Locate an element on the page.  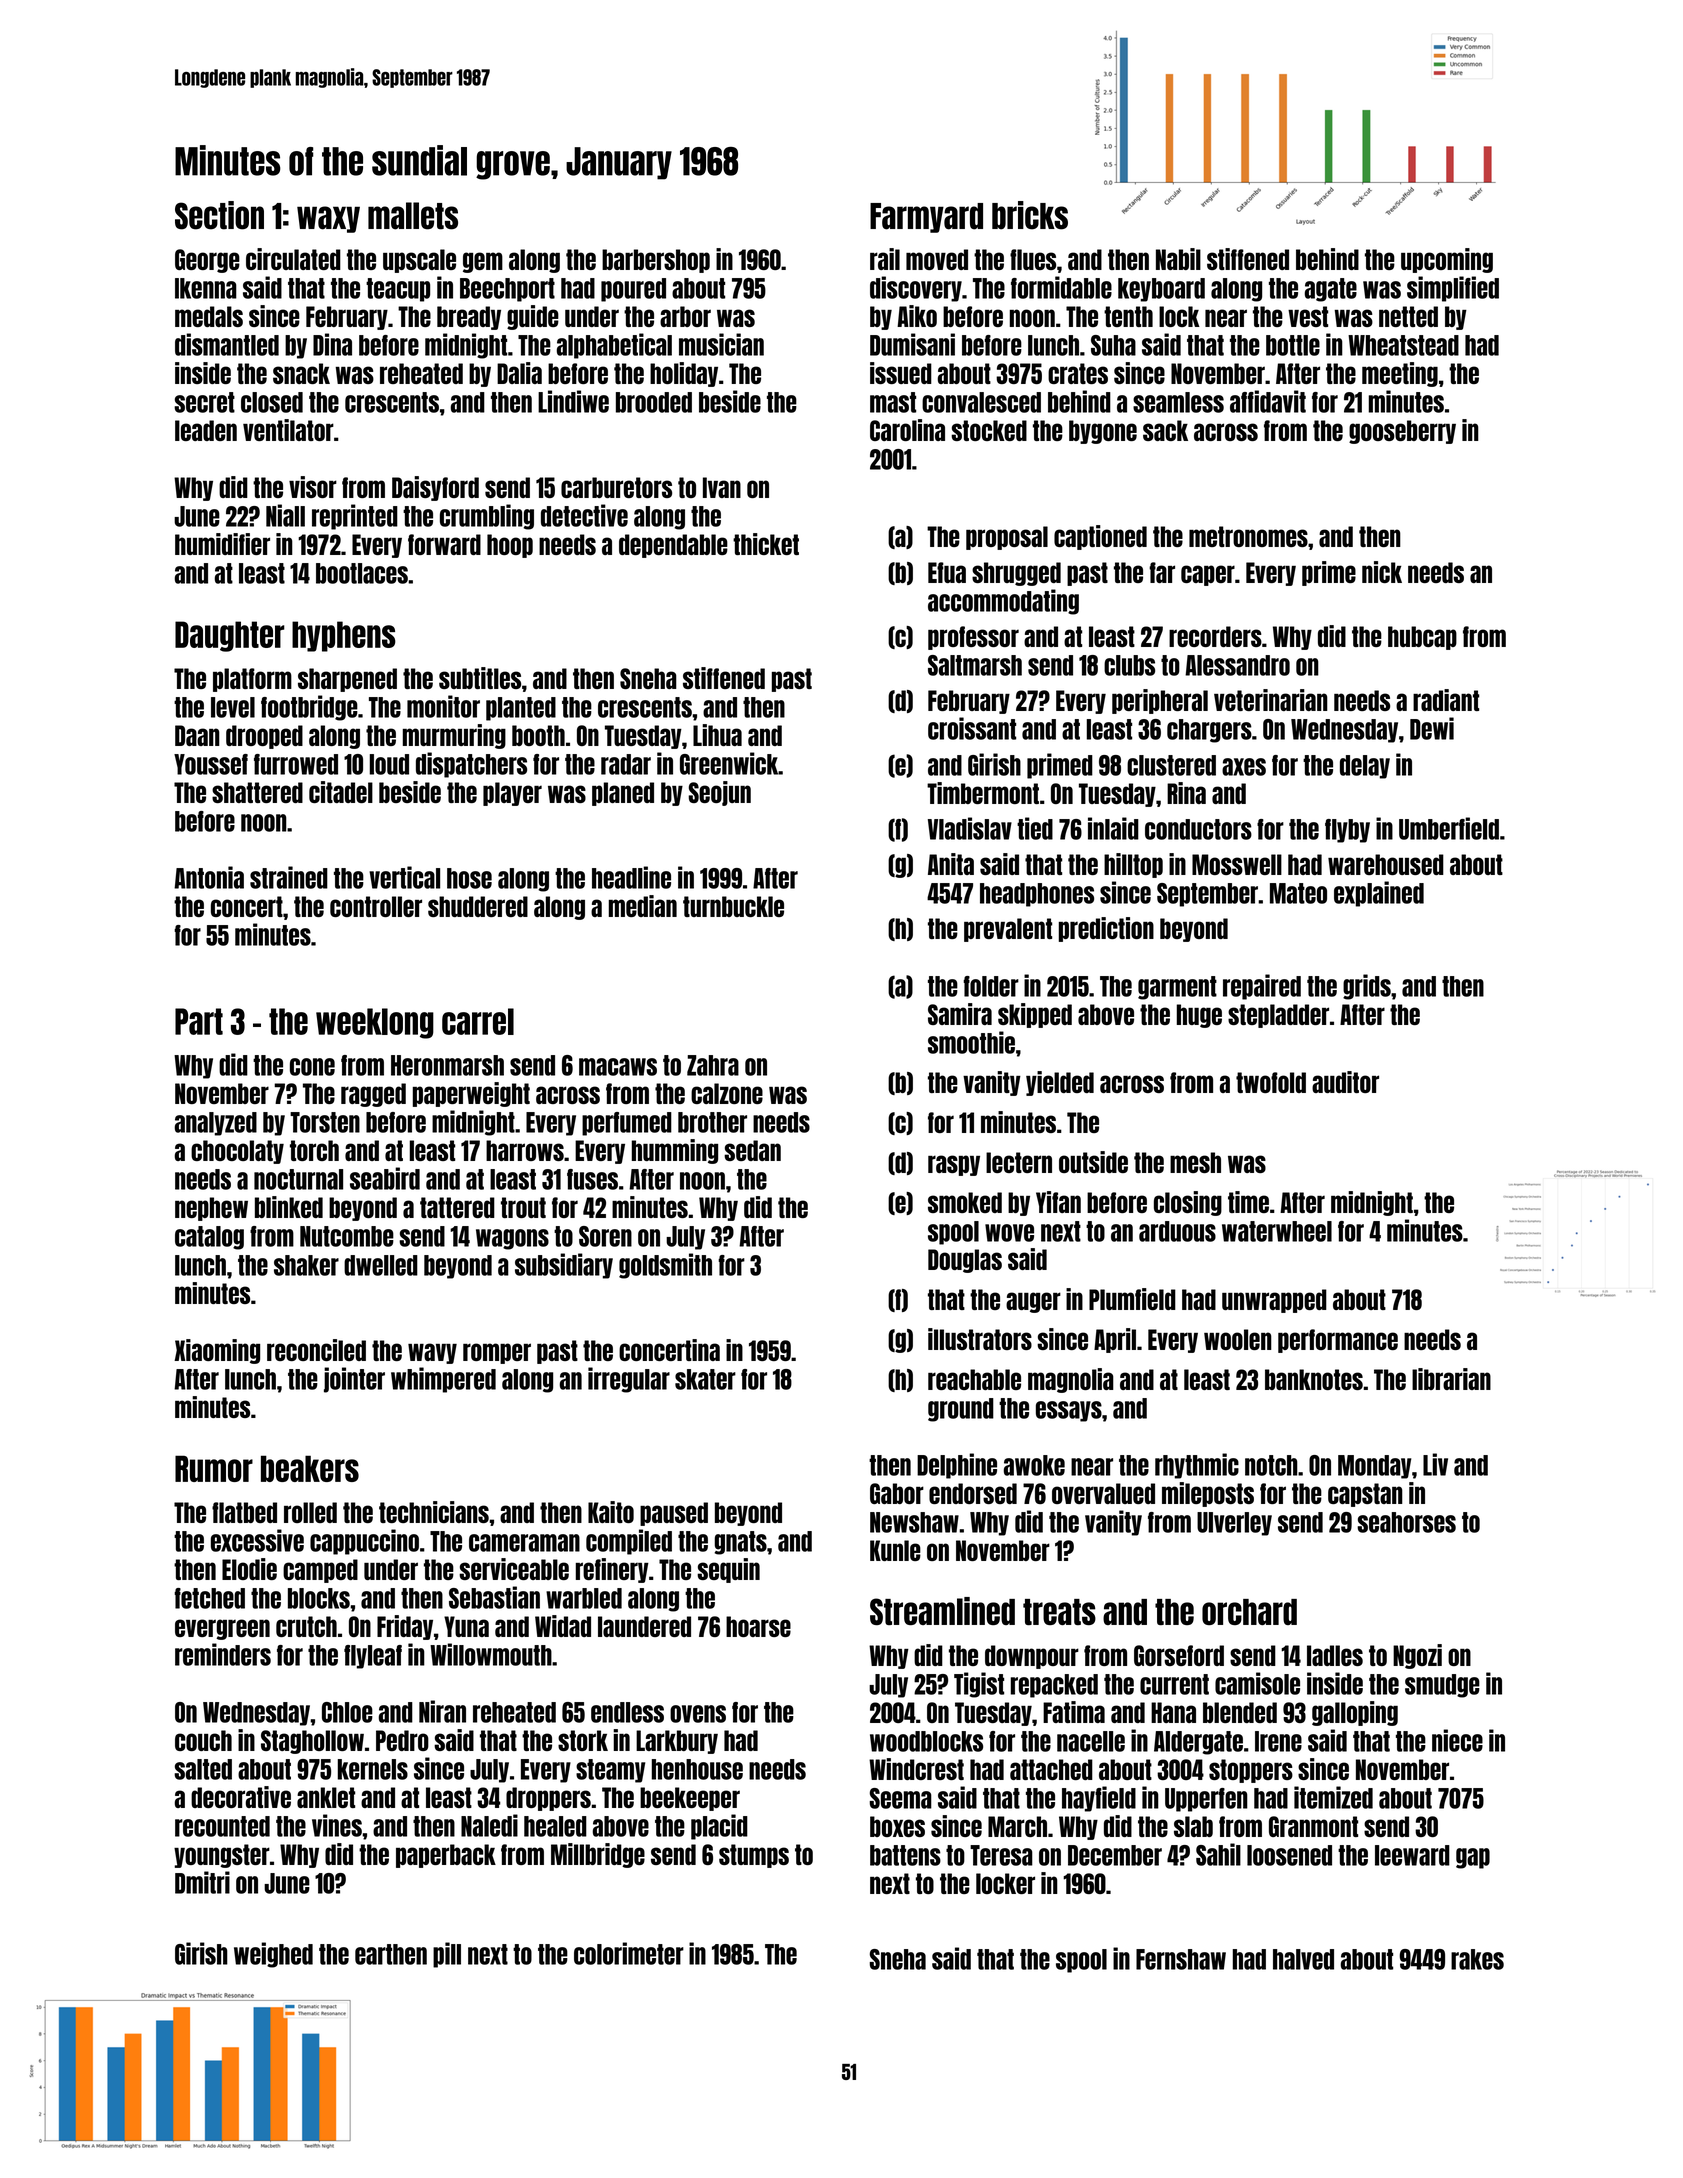
reprinted is located at coordinates (355, 517).
